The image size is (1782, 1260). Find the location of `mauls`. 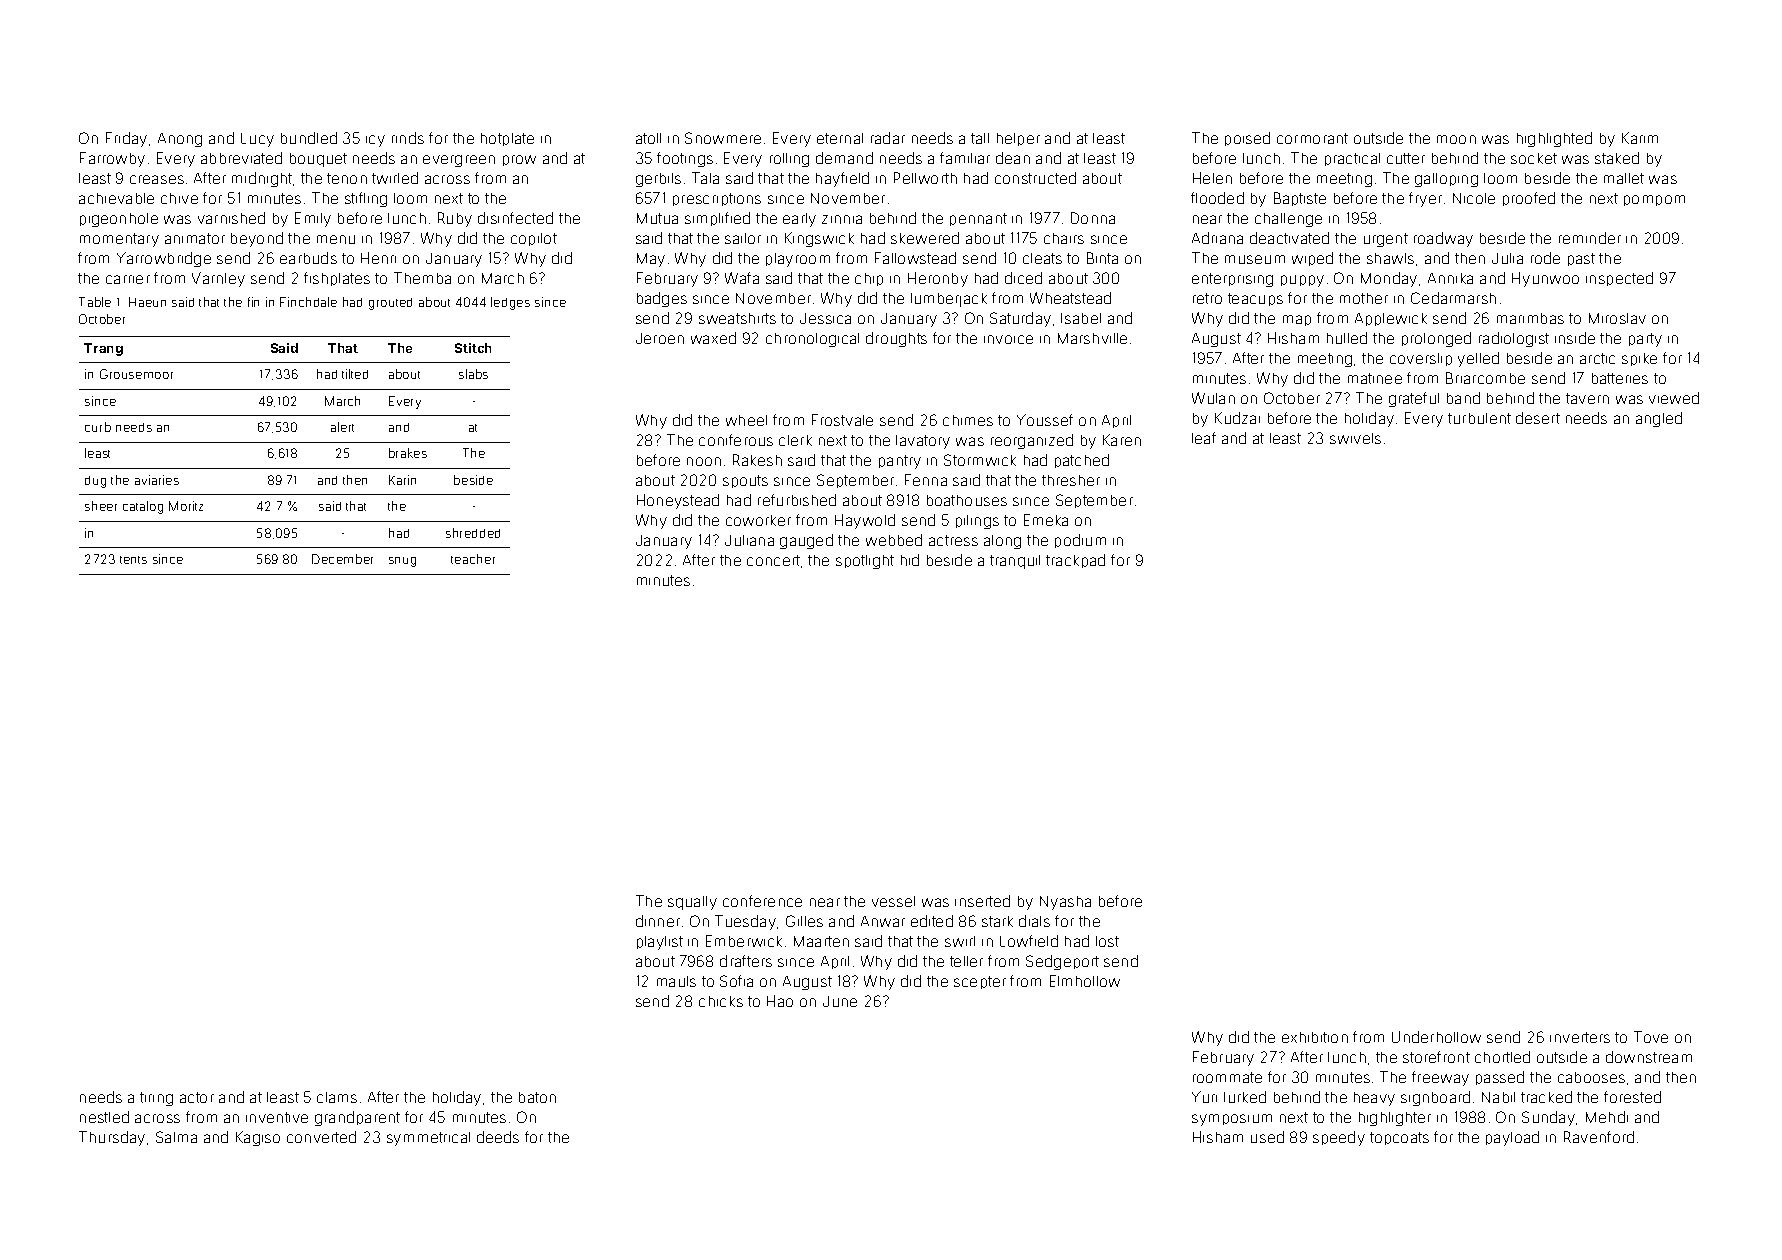

mauls is located at coordinates (676, 981).
